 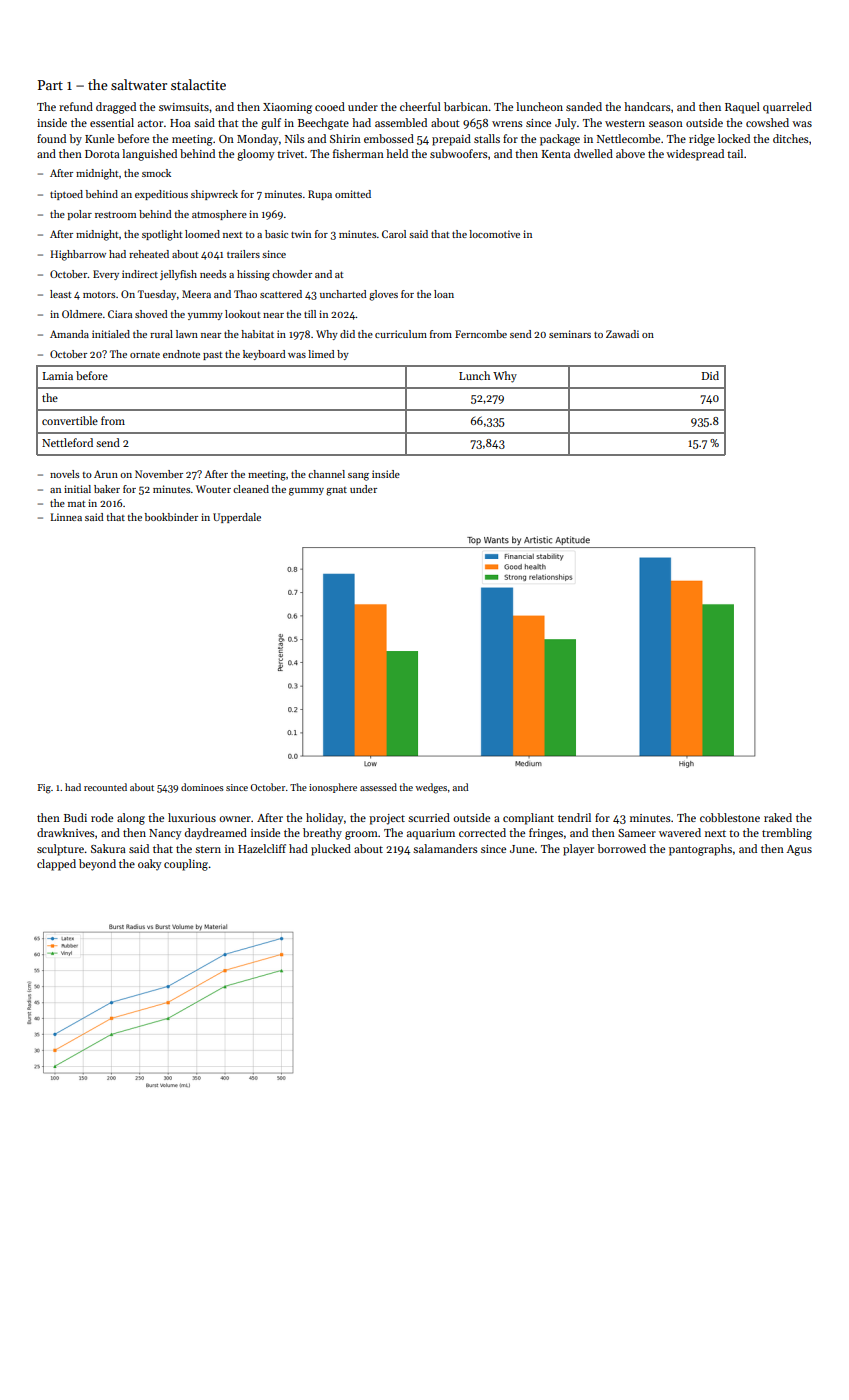 What do you see at coordinates (198, 84) in the image?
I see `stalactite` at bounding box center [198, 84].
